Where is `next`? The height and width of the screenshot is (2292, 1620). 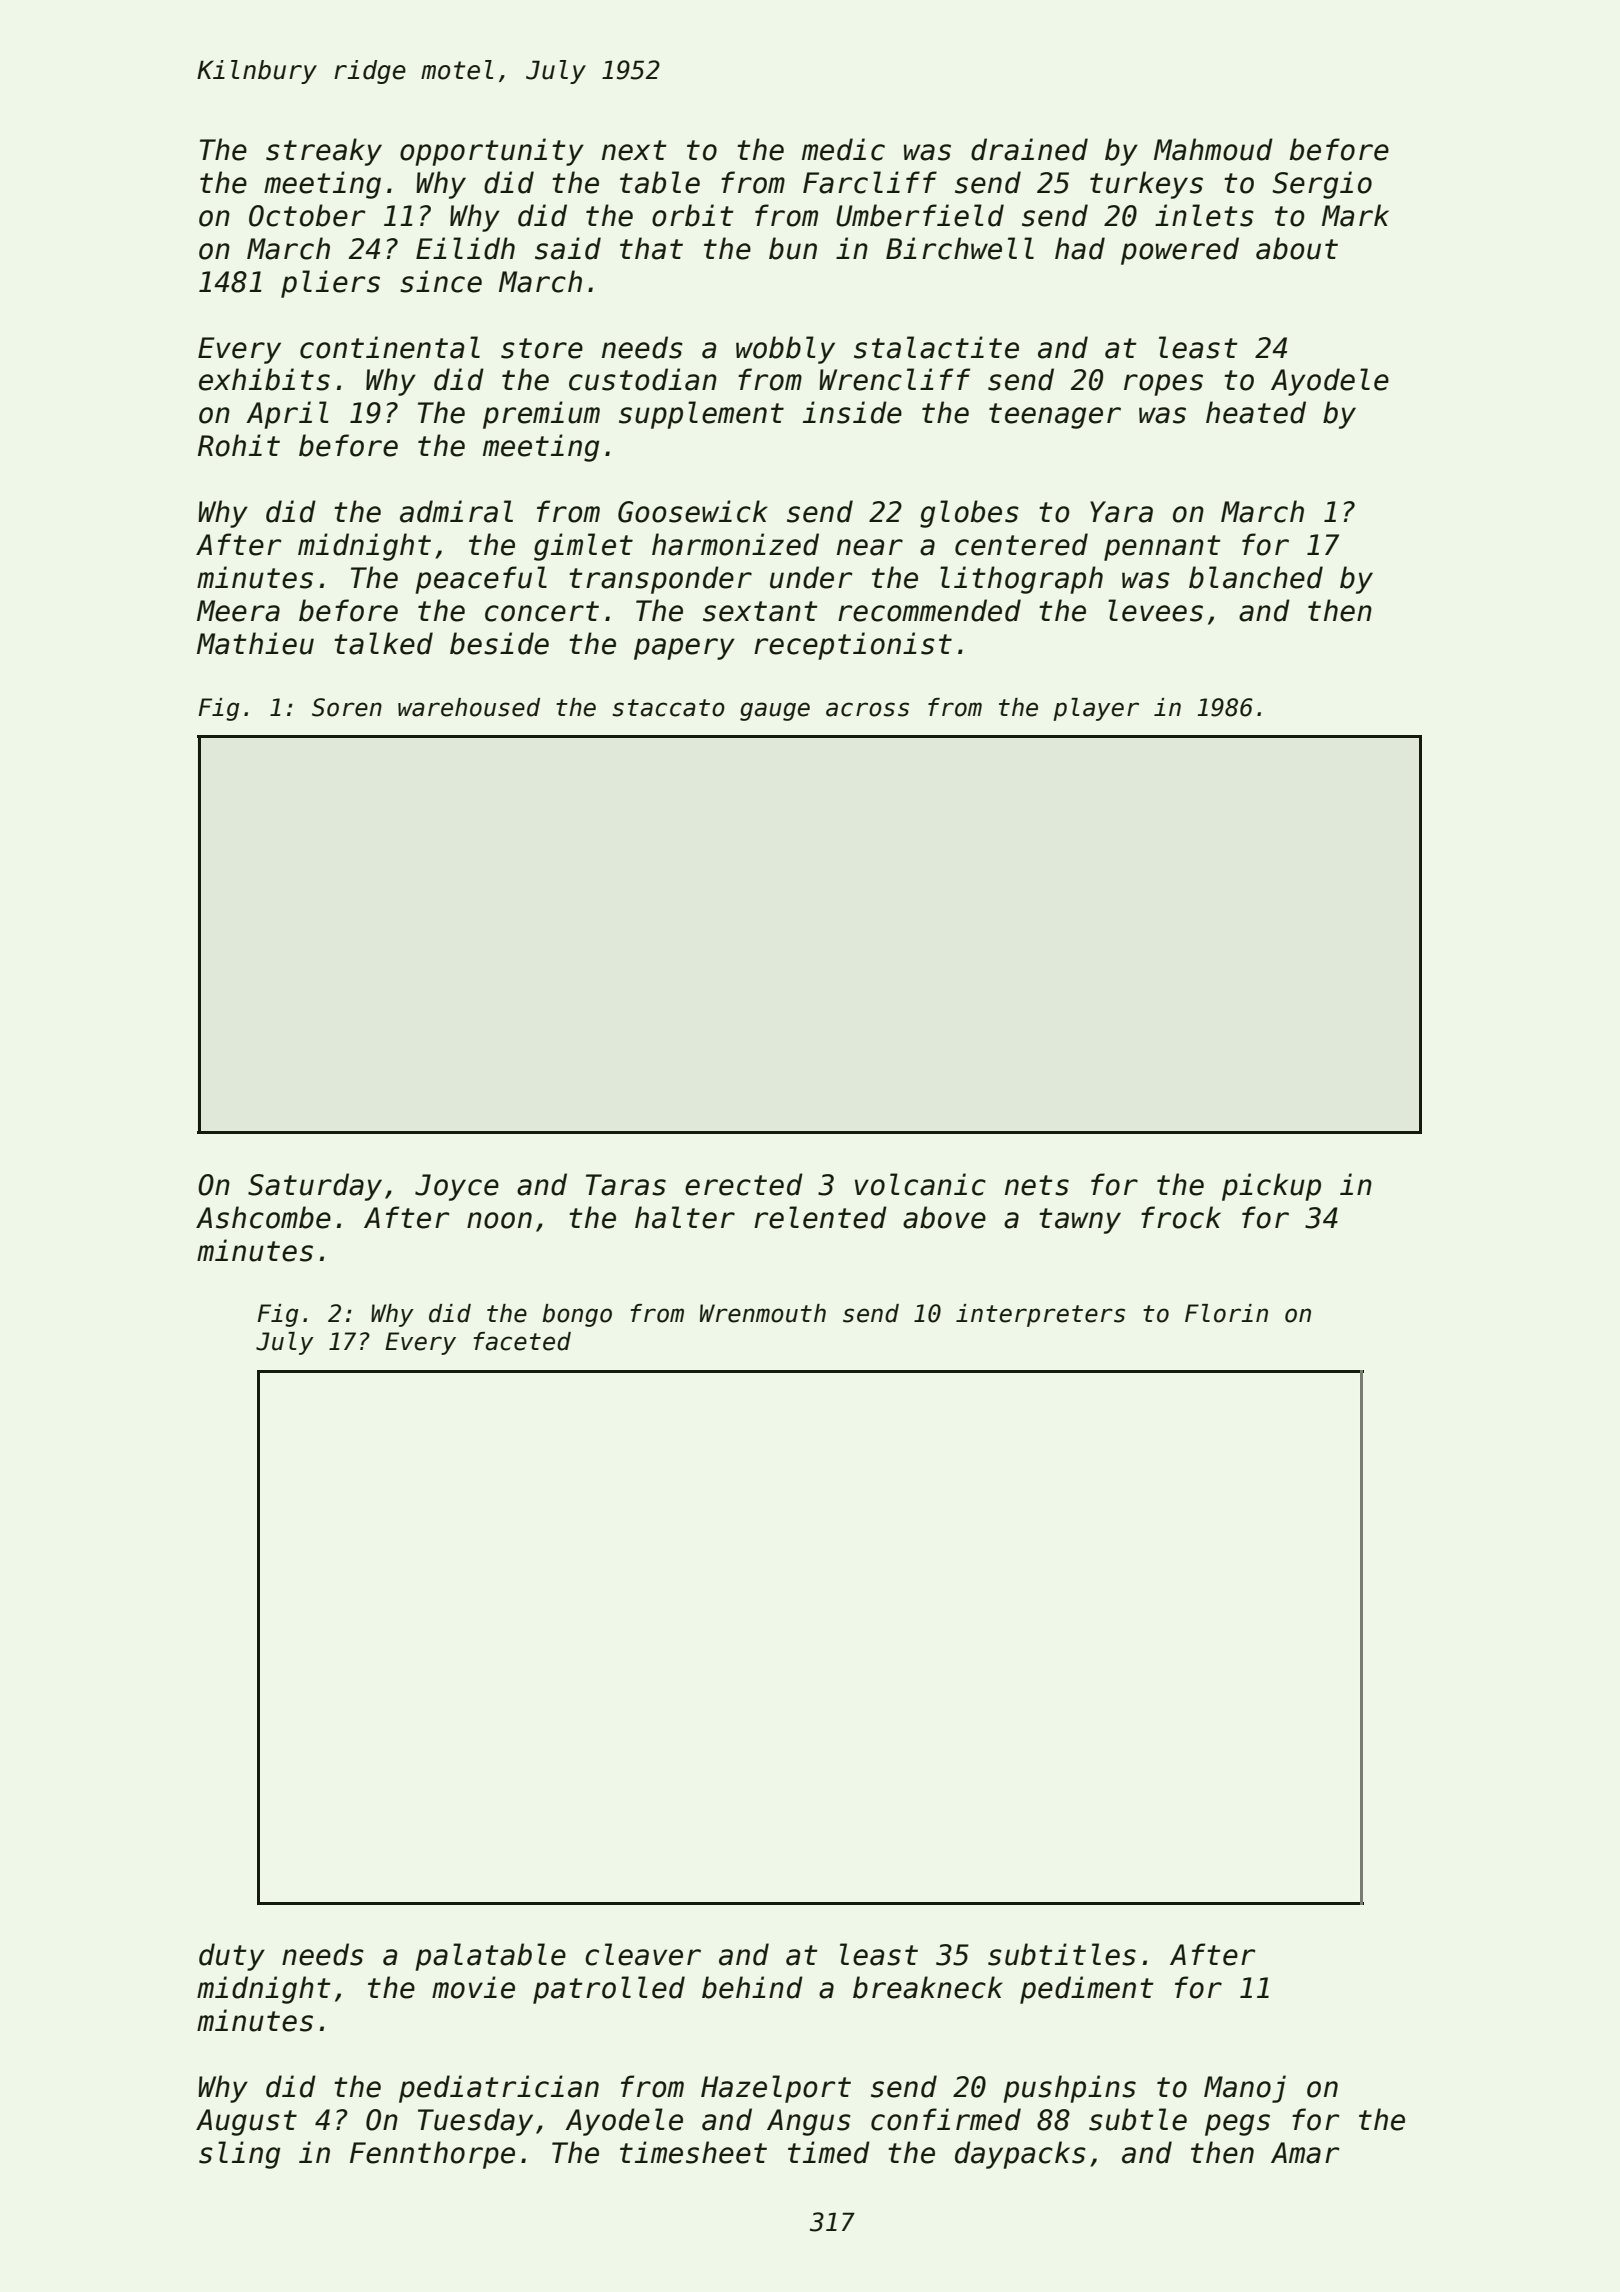 next is located at coordinates (634, 150).
